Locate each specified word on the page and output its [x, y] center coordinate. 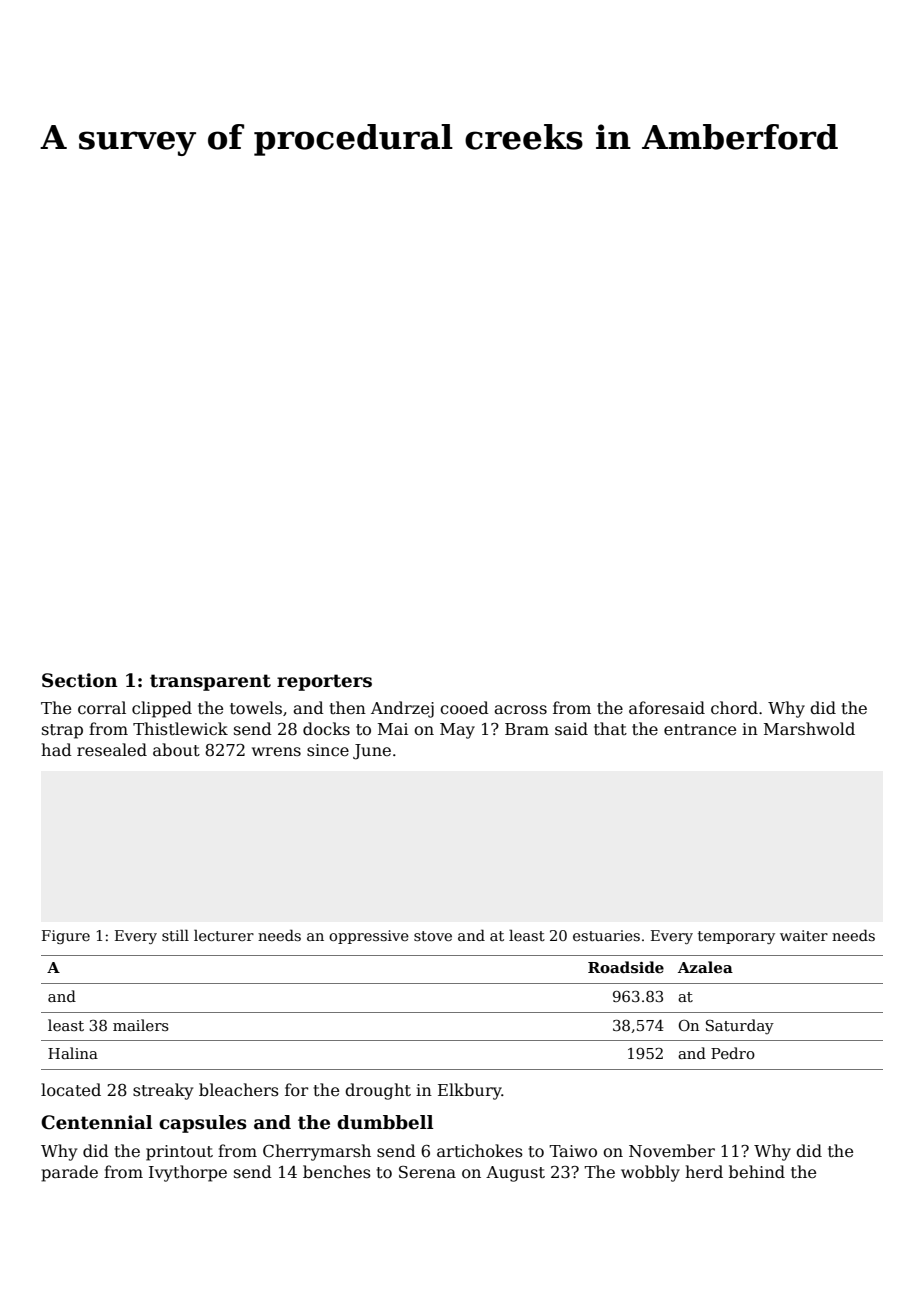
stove [433, 936]
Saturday [740, 1027]
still [175, 935]
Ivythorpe [188, 1173]
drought [378, 1091]
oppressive [369, 937]
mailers [141, 1025]
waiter [804, 935]
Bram [527, 729]
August [515, 1174]
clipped [162, 709]
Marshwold [809, 729]
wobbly [650, 1173]
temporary [736, 937]
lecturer [224, 935]
